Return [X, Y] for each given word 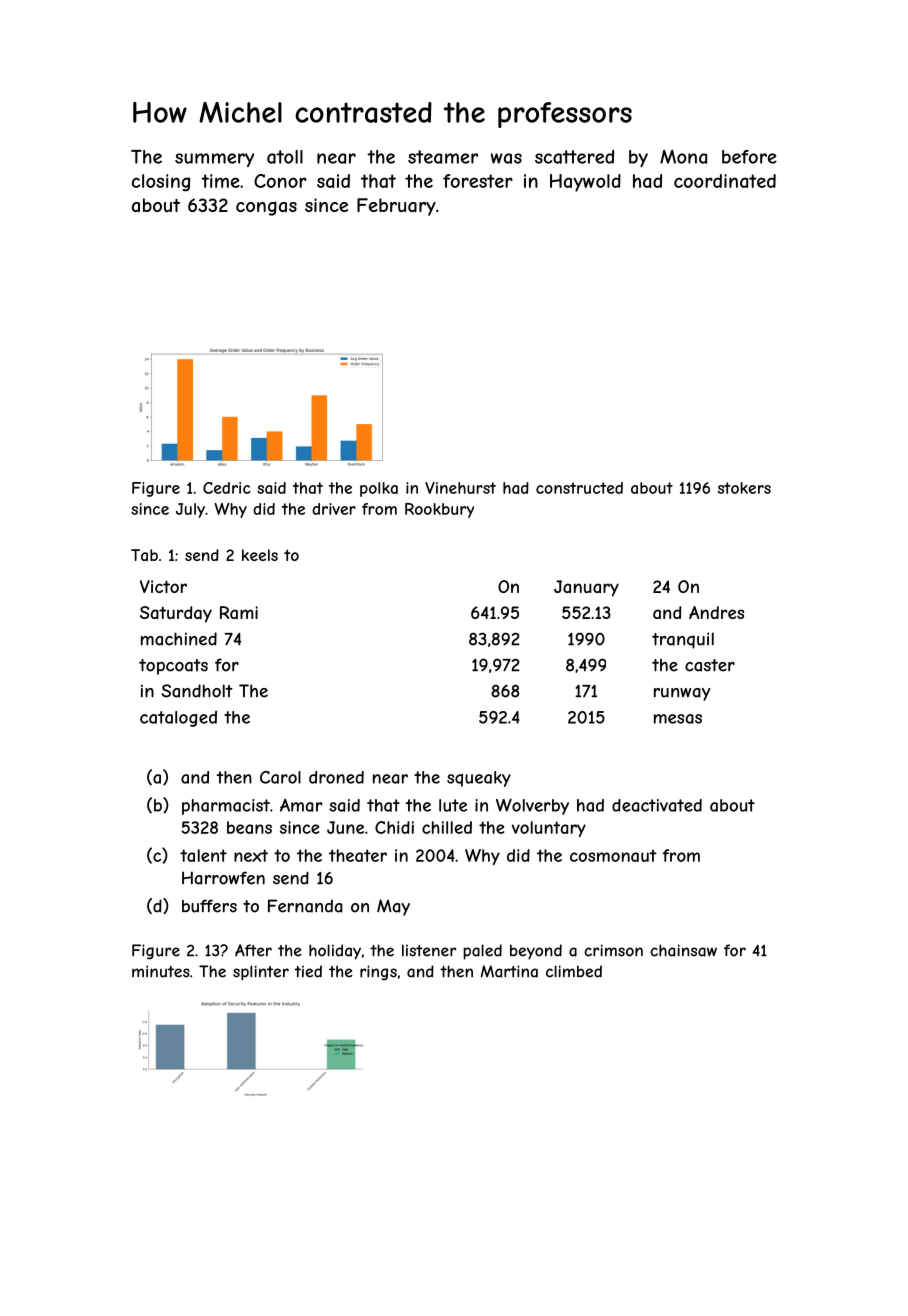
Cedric [227, 488]
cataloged [178, 719]
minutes [161, 971]
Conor [280, 181]
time [220, 181]
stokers [744, 488]
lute [453, 805]
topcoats [173, 667]
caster [710, 665]
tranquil [683, 640]
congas [266, 209]
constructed [579, 488]
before [749, 157]
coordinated [725, 181]
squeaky [479, 779]
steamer [443, 157]
